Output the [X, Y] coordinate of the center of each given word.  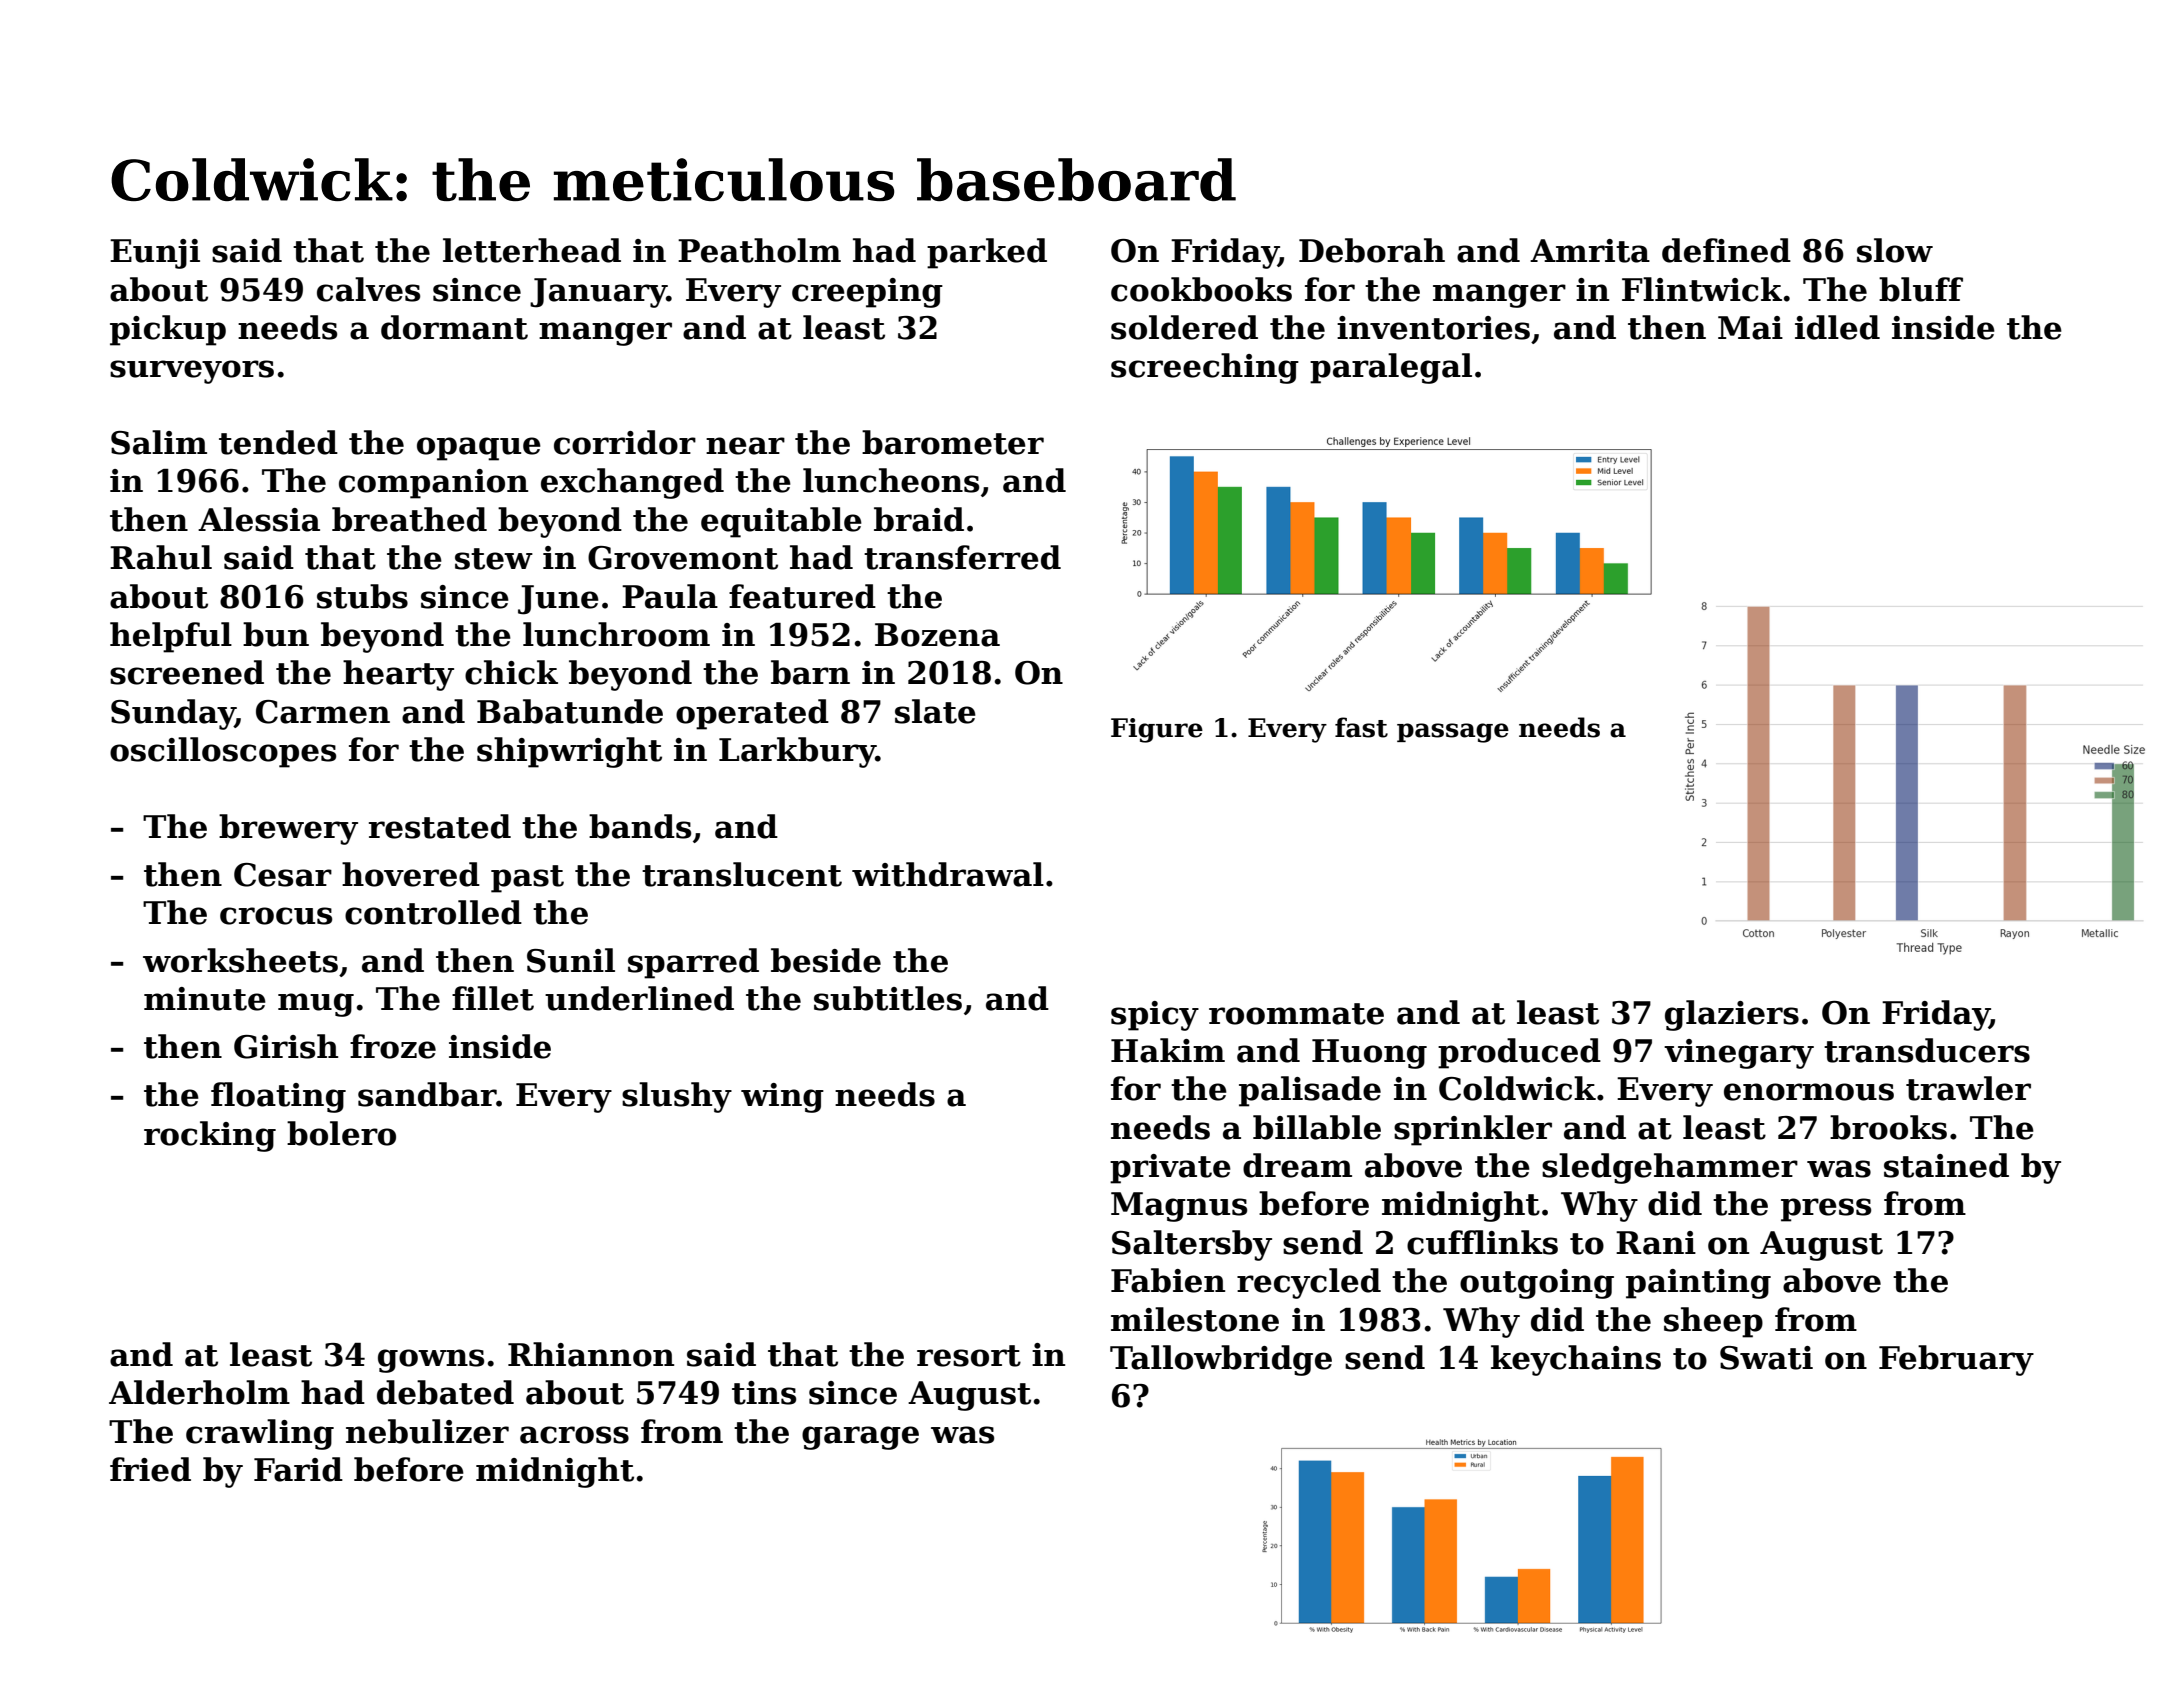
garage [860, 1438]
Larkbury [797, 752]
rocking [210, 1136]
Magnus [1179, 1207]
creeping [867, 293]
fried [150, 1469]
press [1826, 1210]
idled [1837, 327]
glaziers [1732, 1015]
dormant [454, 327]
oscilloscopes [223, 752]
